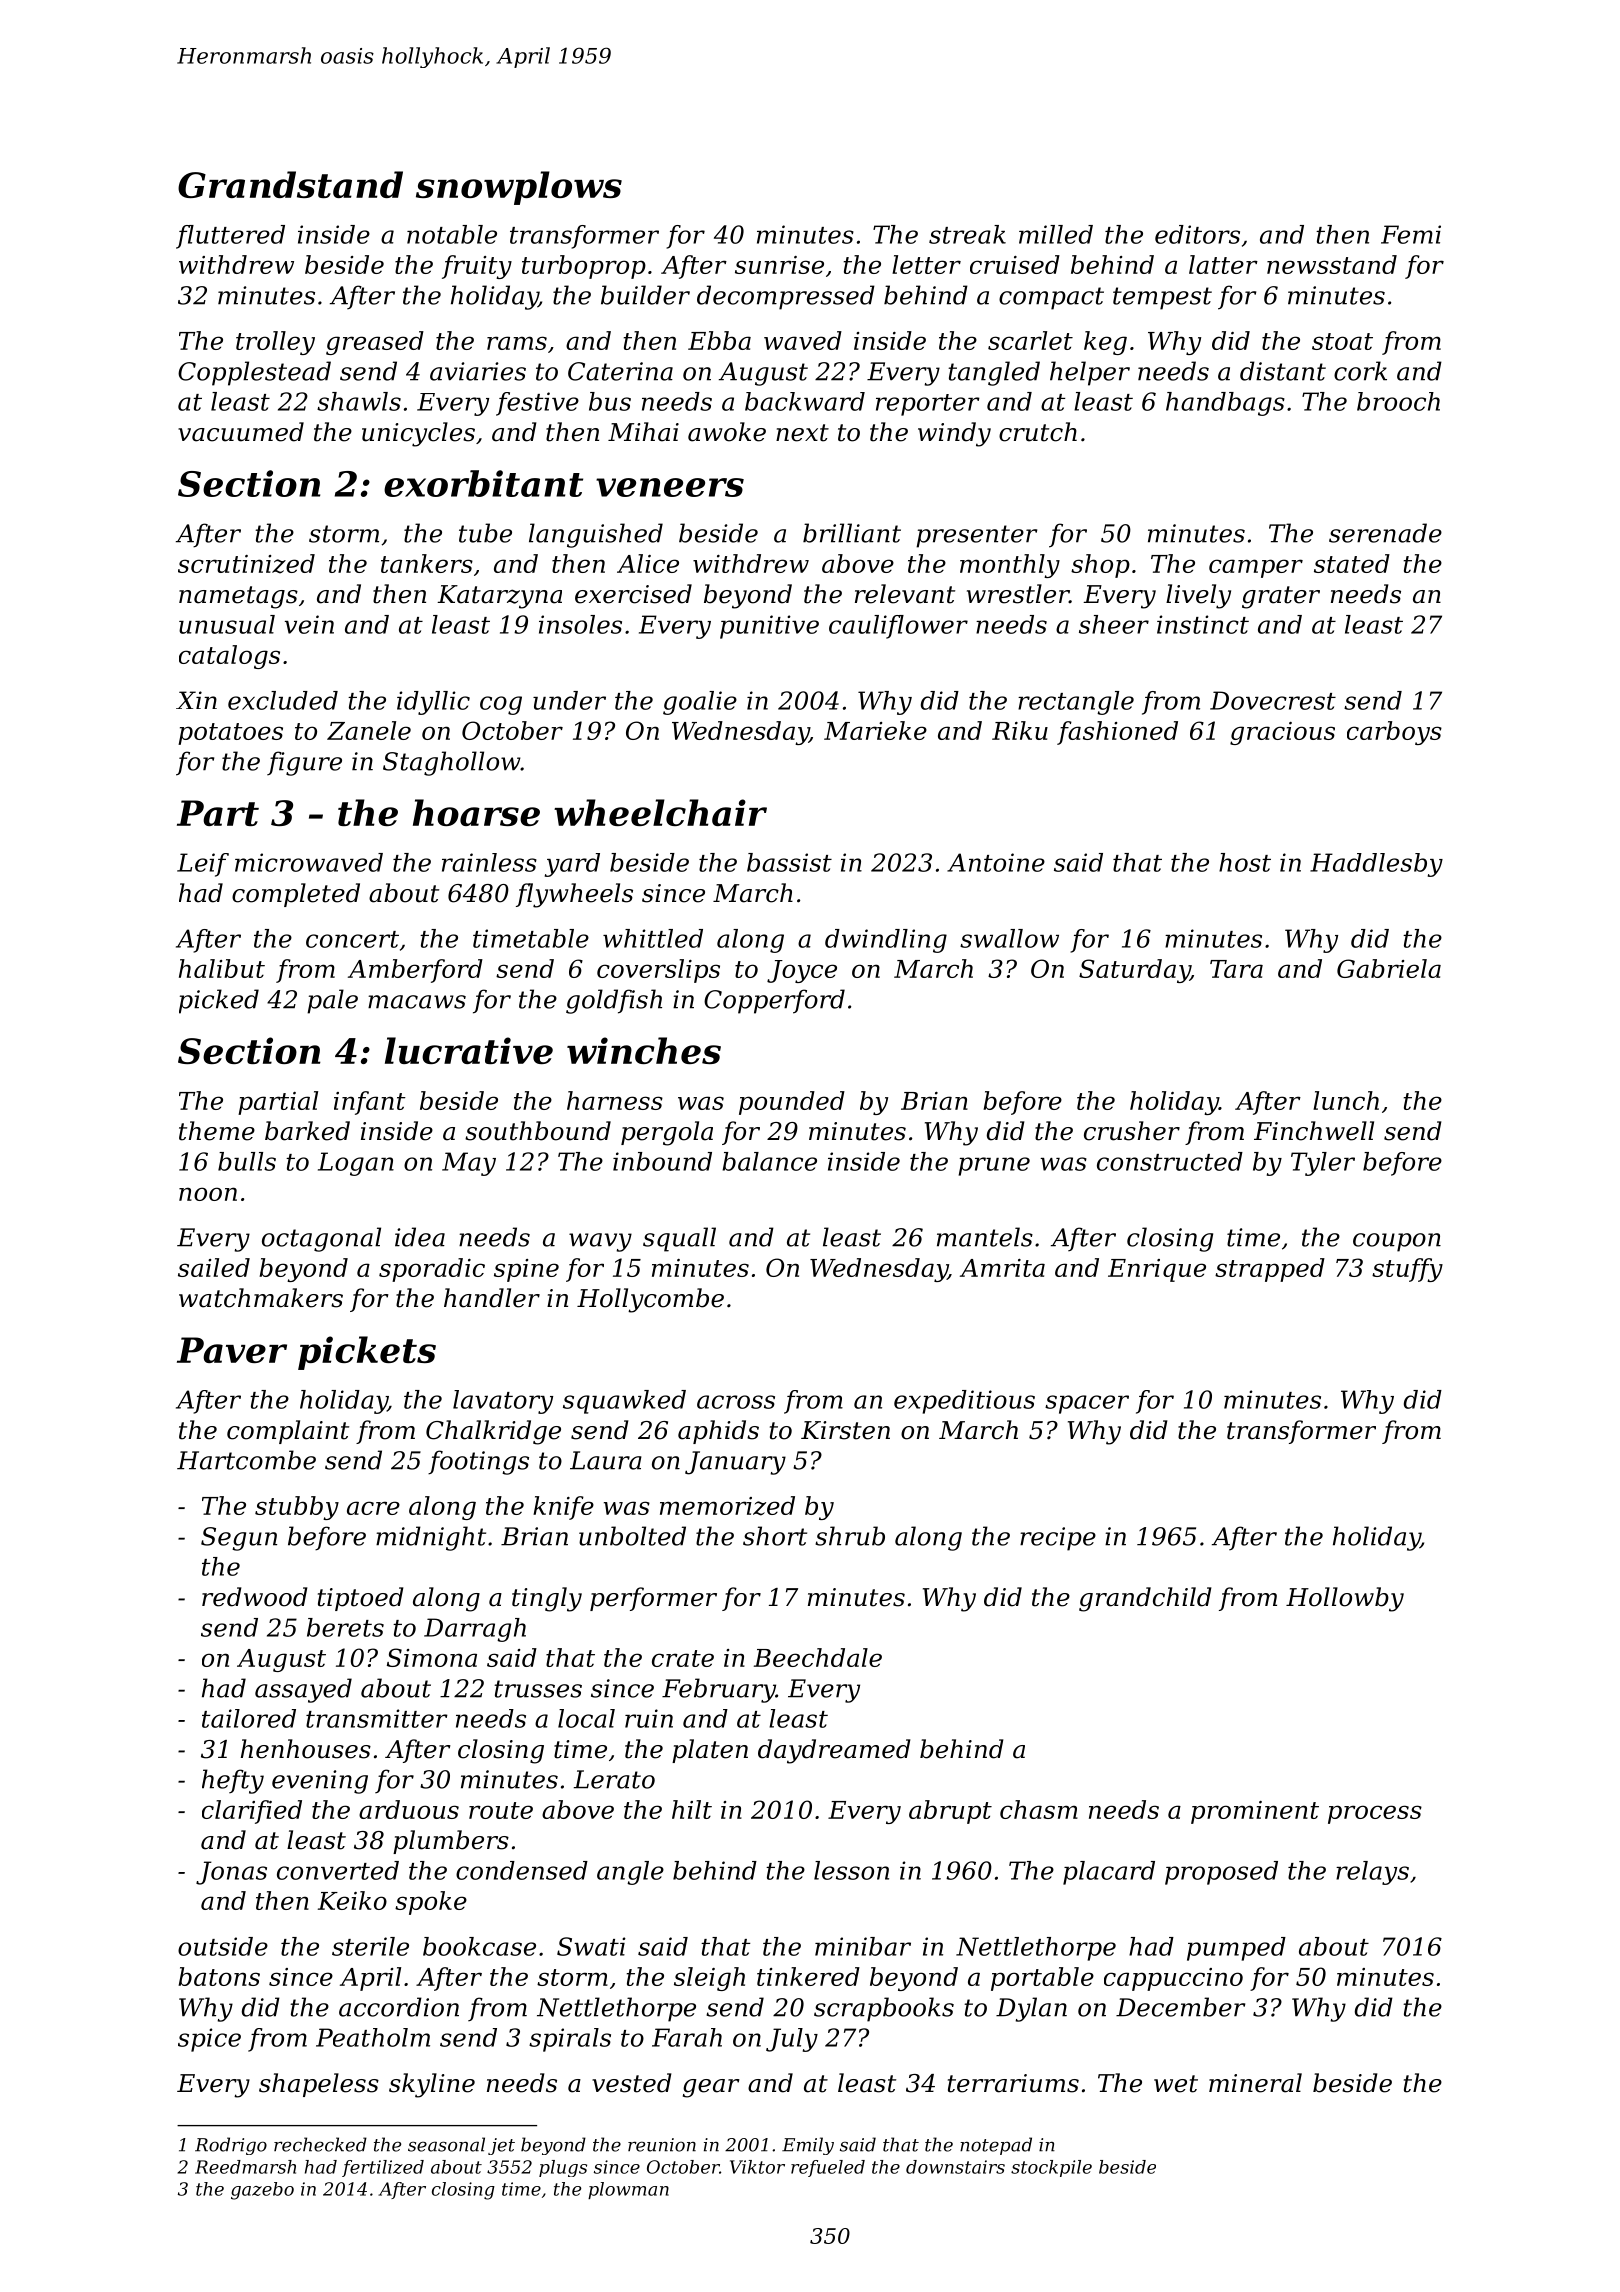 The height and width of the page is (2292, 1620). Describe the element at coordinates (955, 2167) in the page. I see `downstairs` at that location.
